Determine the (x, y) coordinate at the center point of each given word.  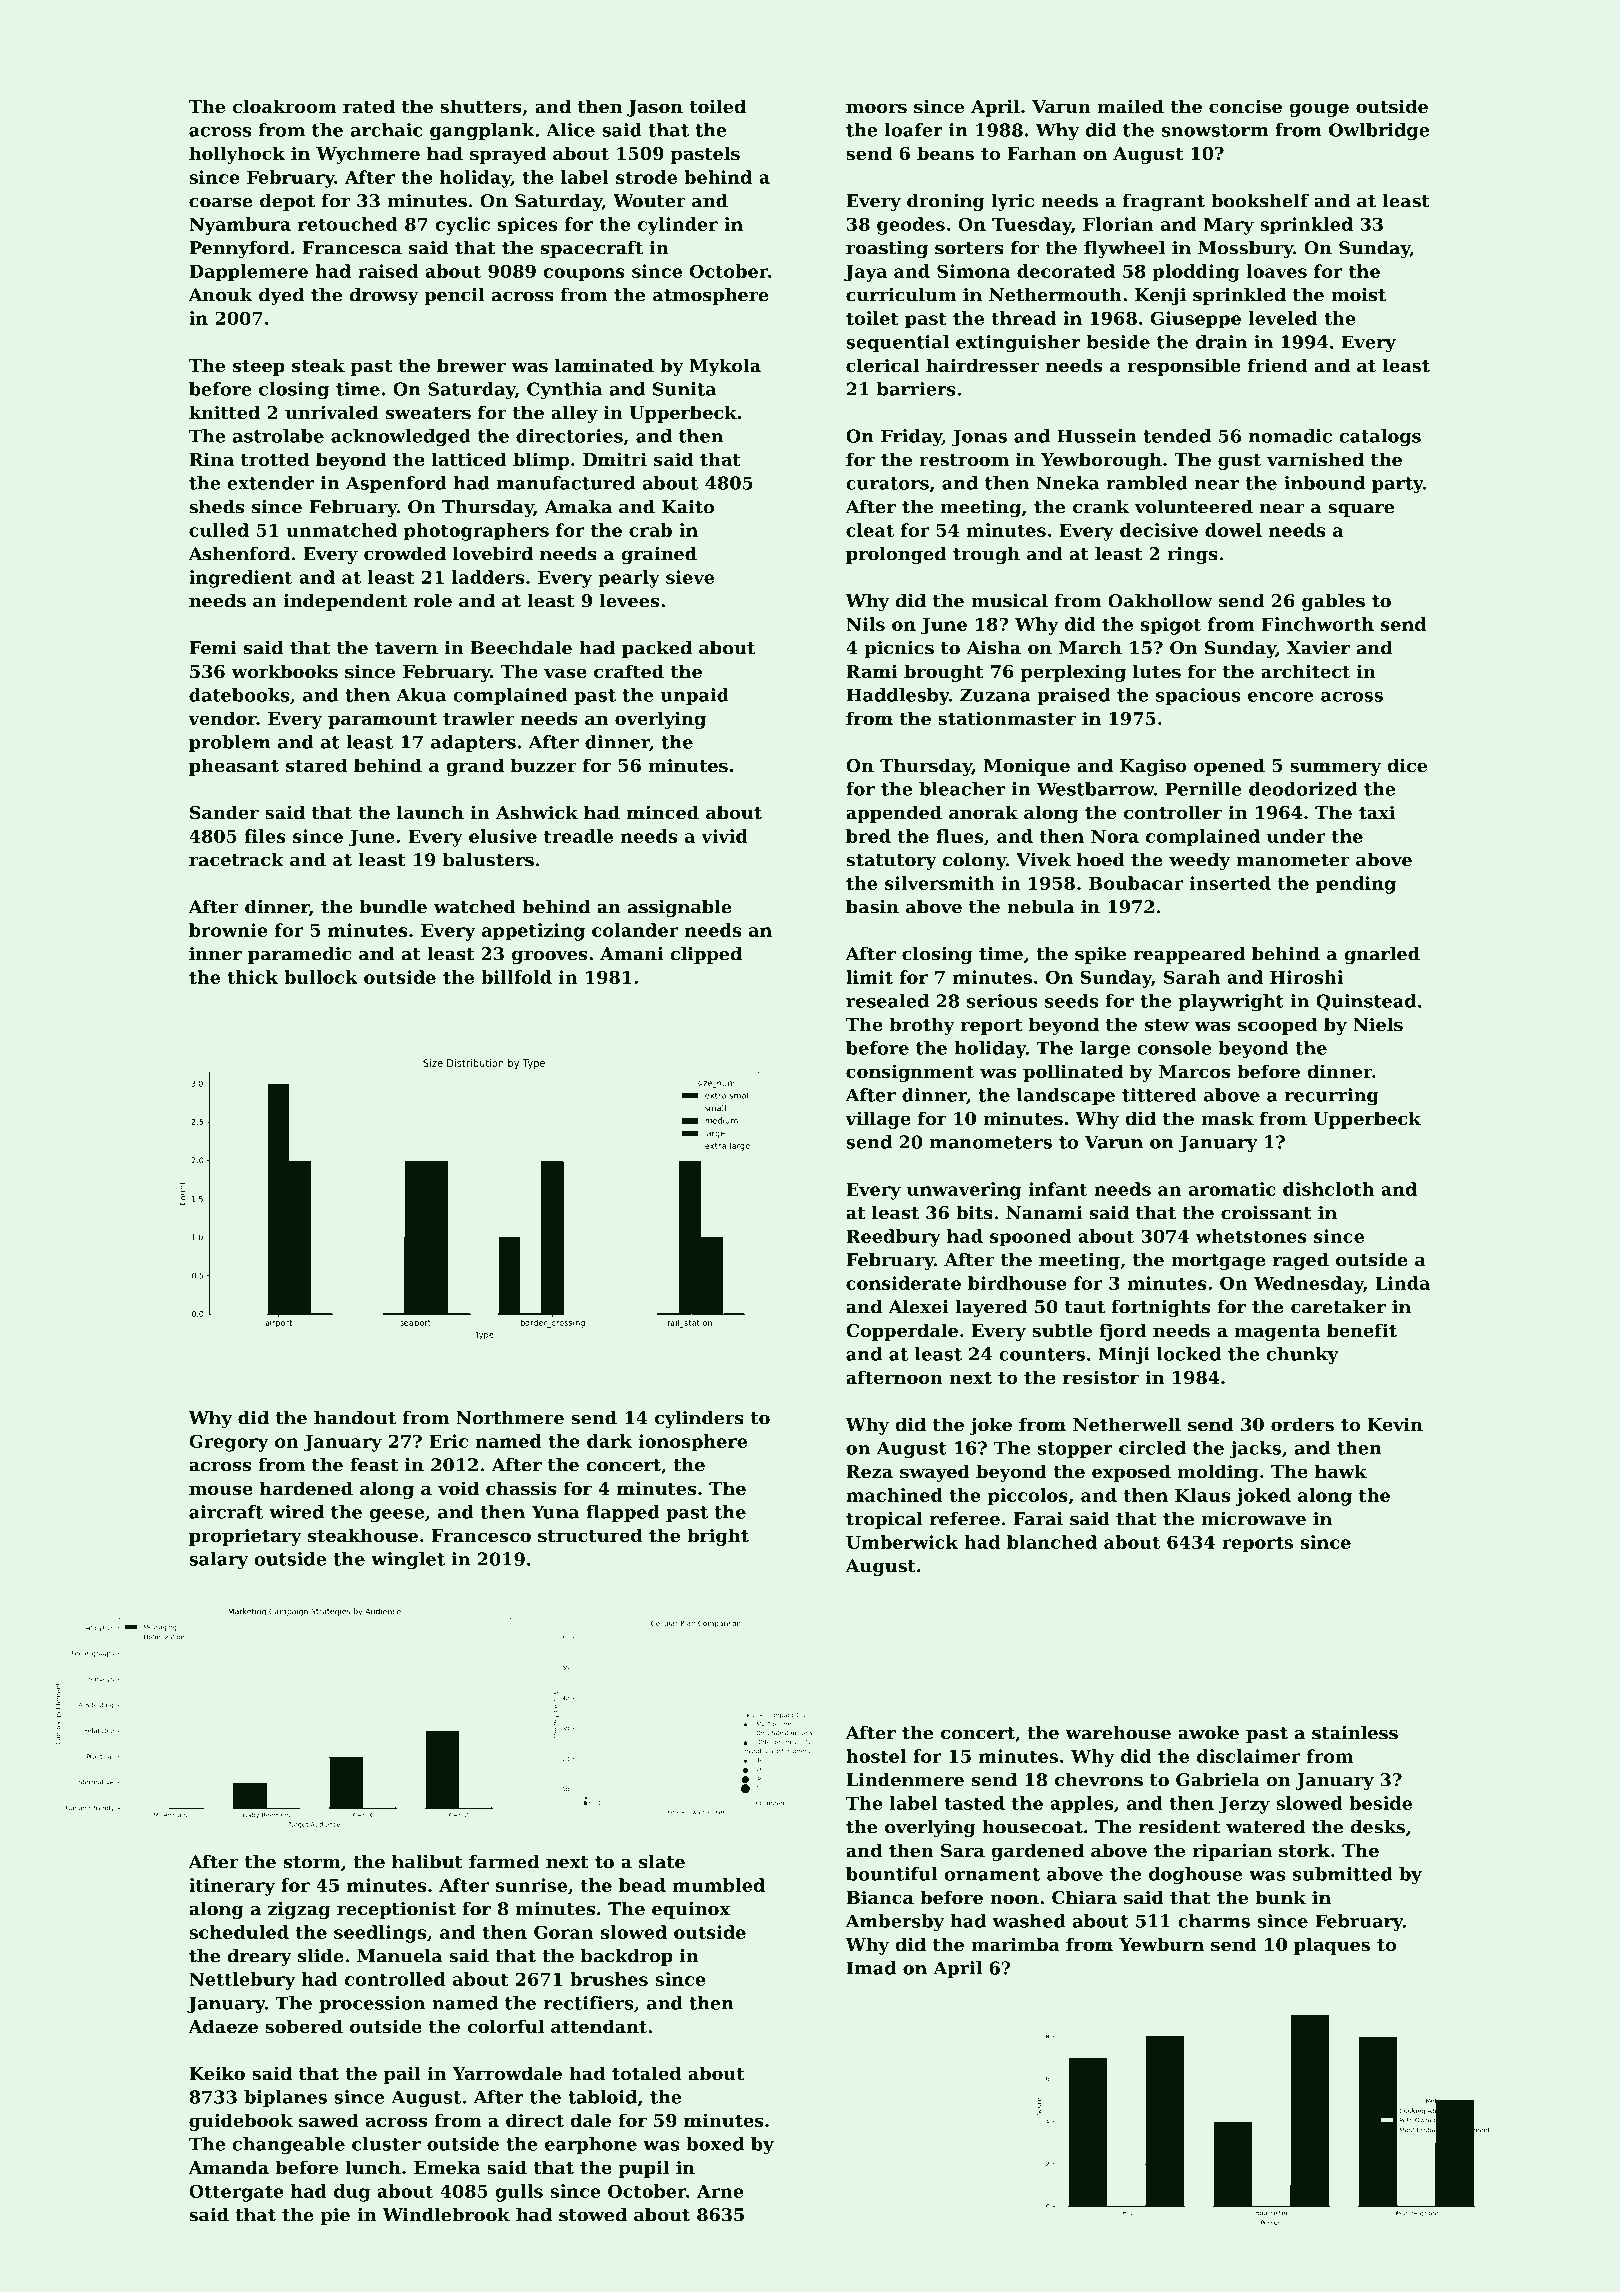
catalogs (1380, 438)
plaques (1332, 1946)
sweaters (428, 413)
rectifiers (588, 2003)
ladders (488, 577)
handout (355, 1418)
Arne (720, 2191)
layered (991, 1308)
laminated (604, 365)
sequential (897, 343)
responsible (1184, 367)
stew (1167, 1025)
